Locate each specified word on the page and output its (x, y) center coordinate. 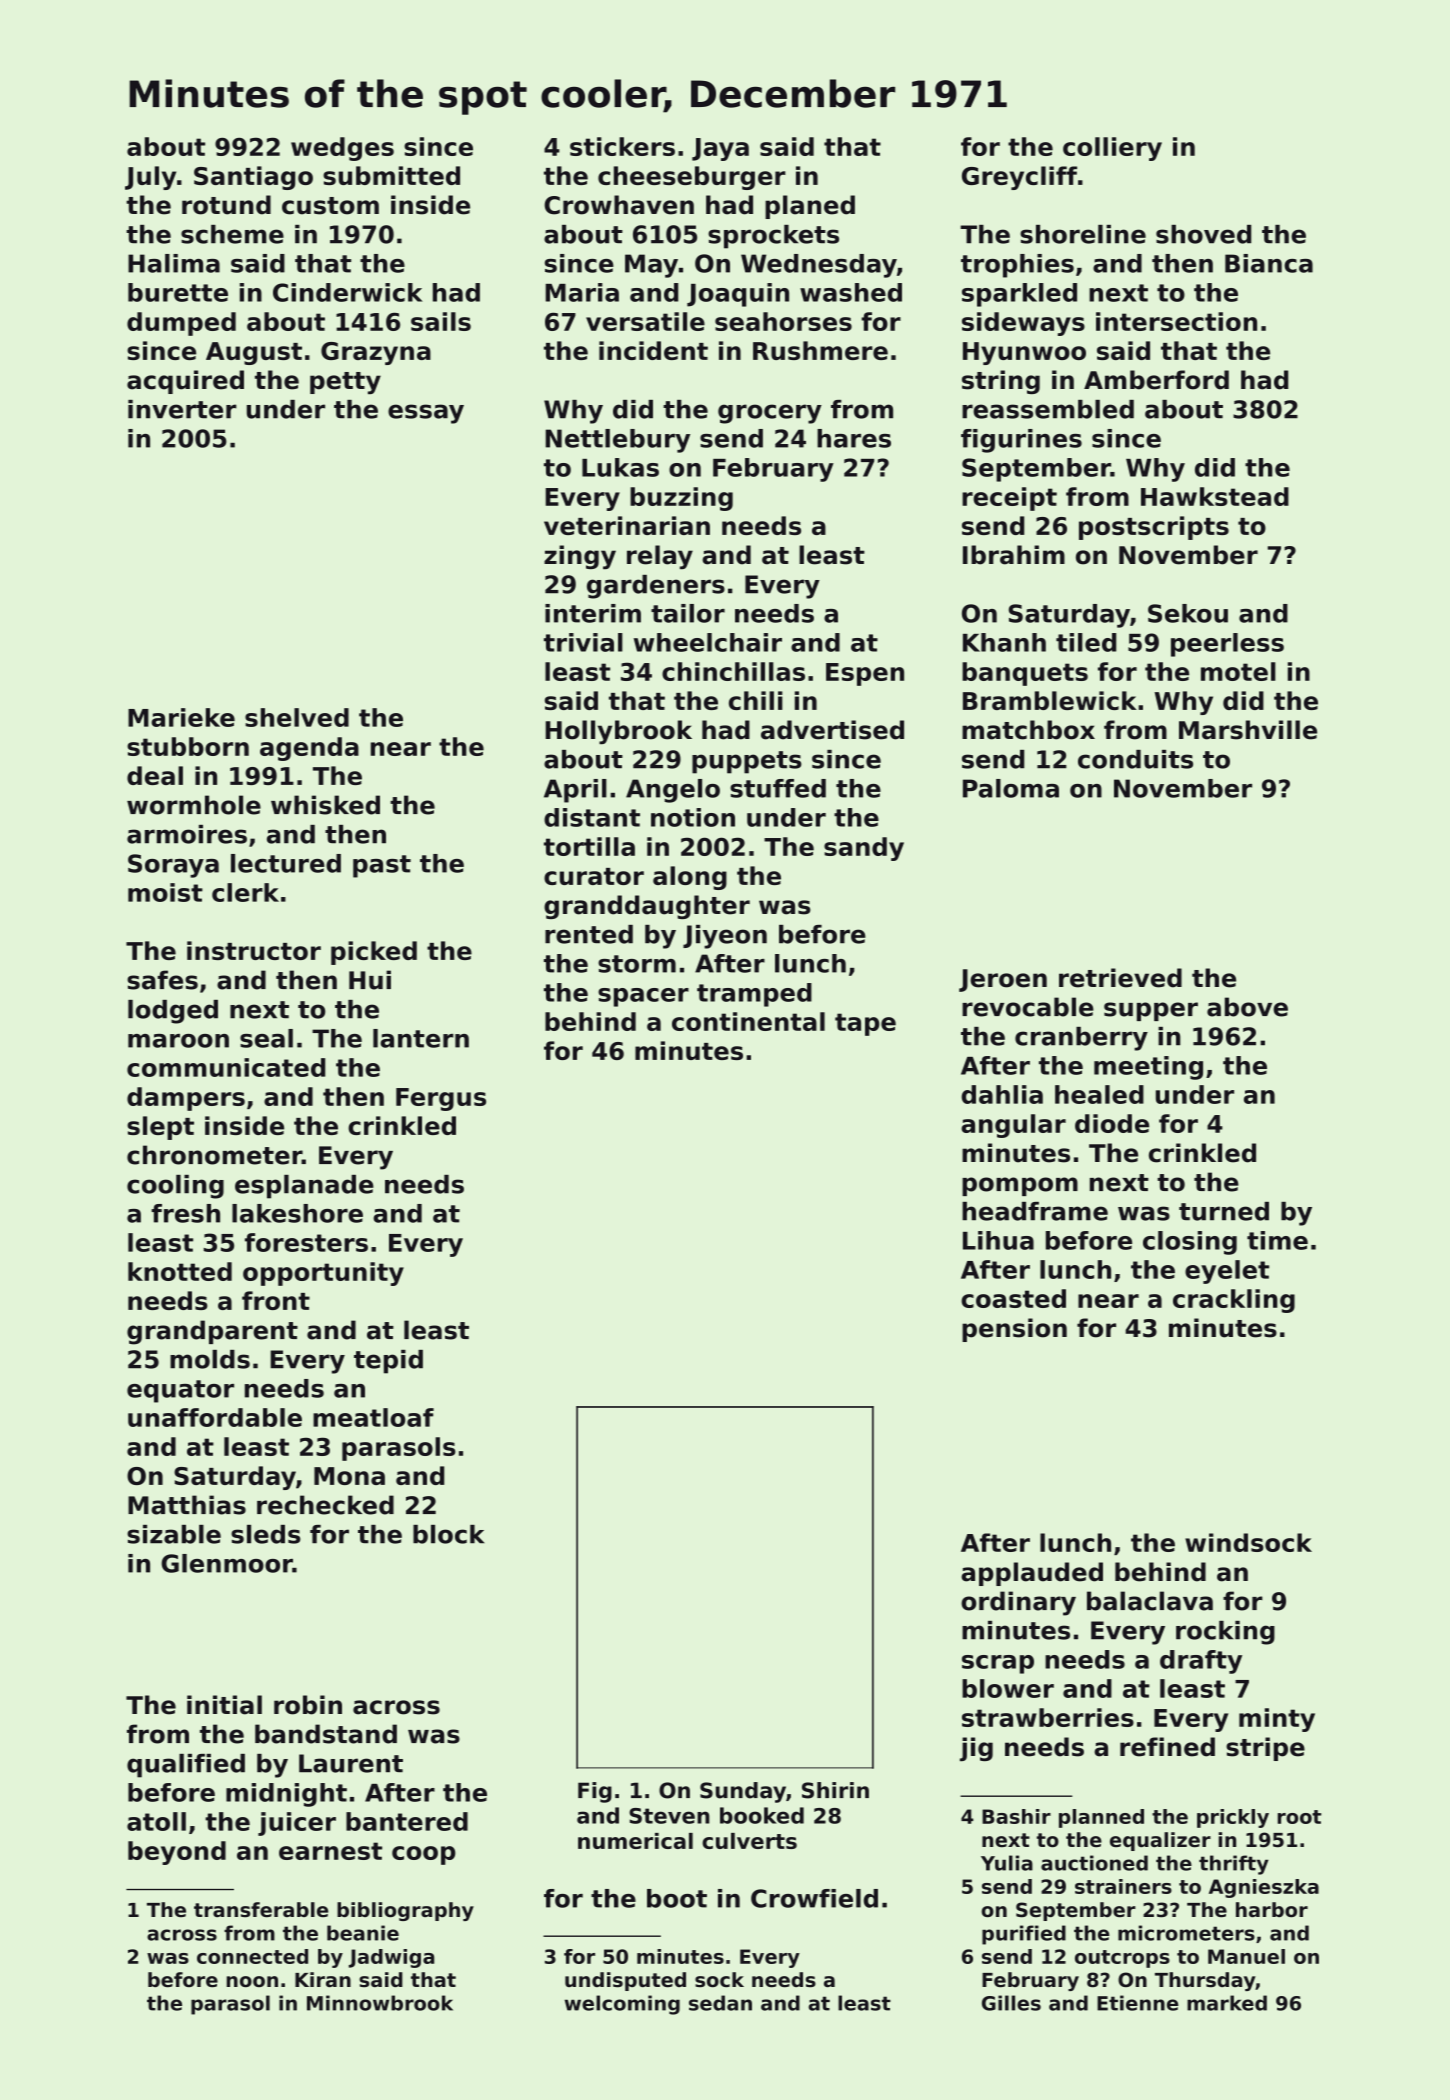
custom (330, 206)
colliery (1112, 149)
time (1277, 1240)
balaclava (1150, 1601)
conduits (1135, 759)
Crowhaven (619, 205)
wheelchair (708, 642)
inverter (182, 409)
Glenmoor (227, 1563)
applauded (1032, 1574)
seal (266, 1038)
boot (677, 1898)
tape (865, 1024)
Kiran (323, 1980)
